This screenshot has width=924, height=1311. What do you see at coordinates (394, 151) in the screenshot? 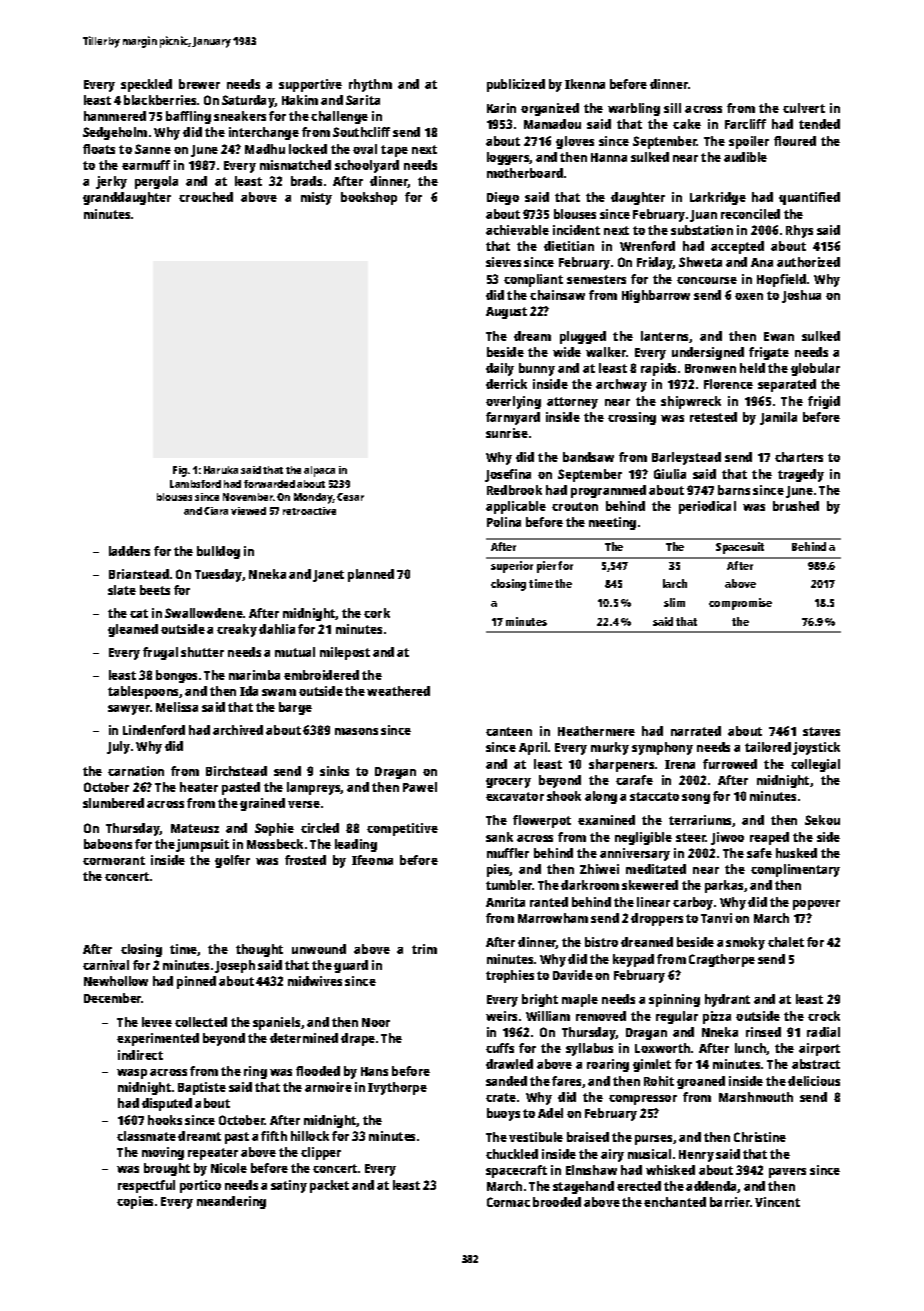
I see `tape` at bounding box center [394, 151].
